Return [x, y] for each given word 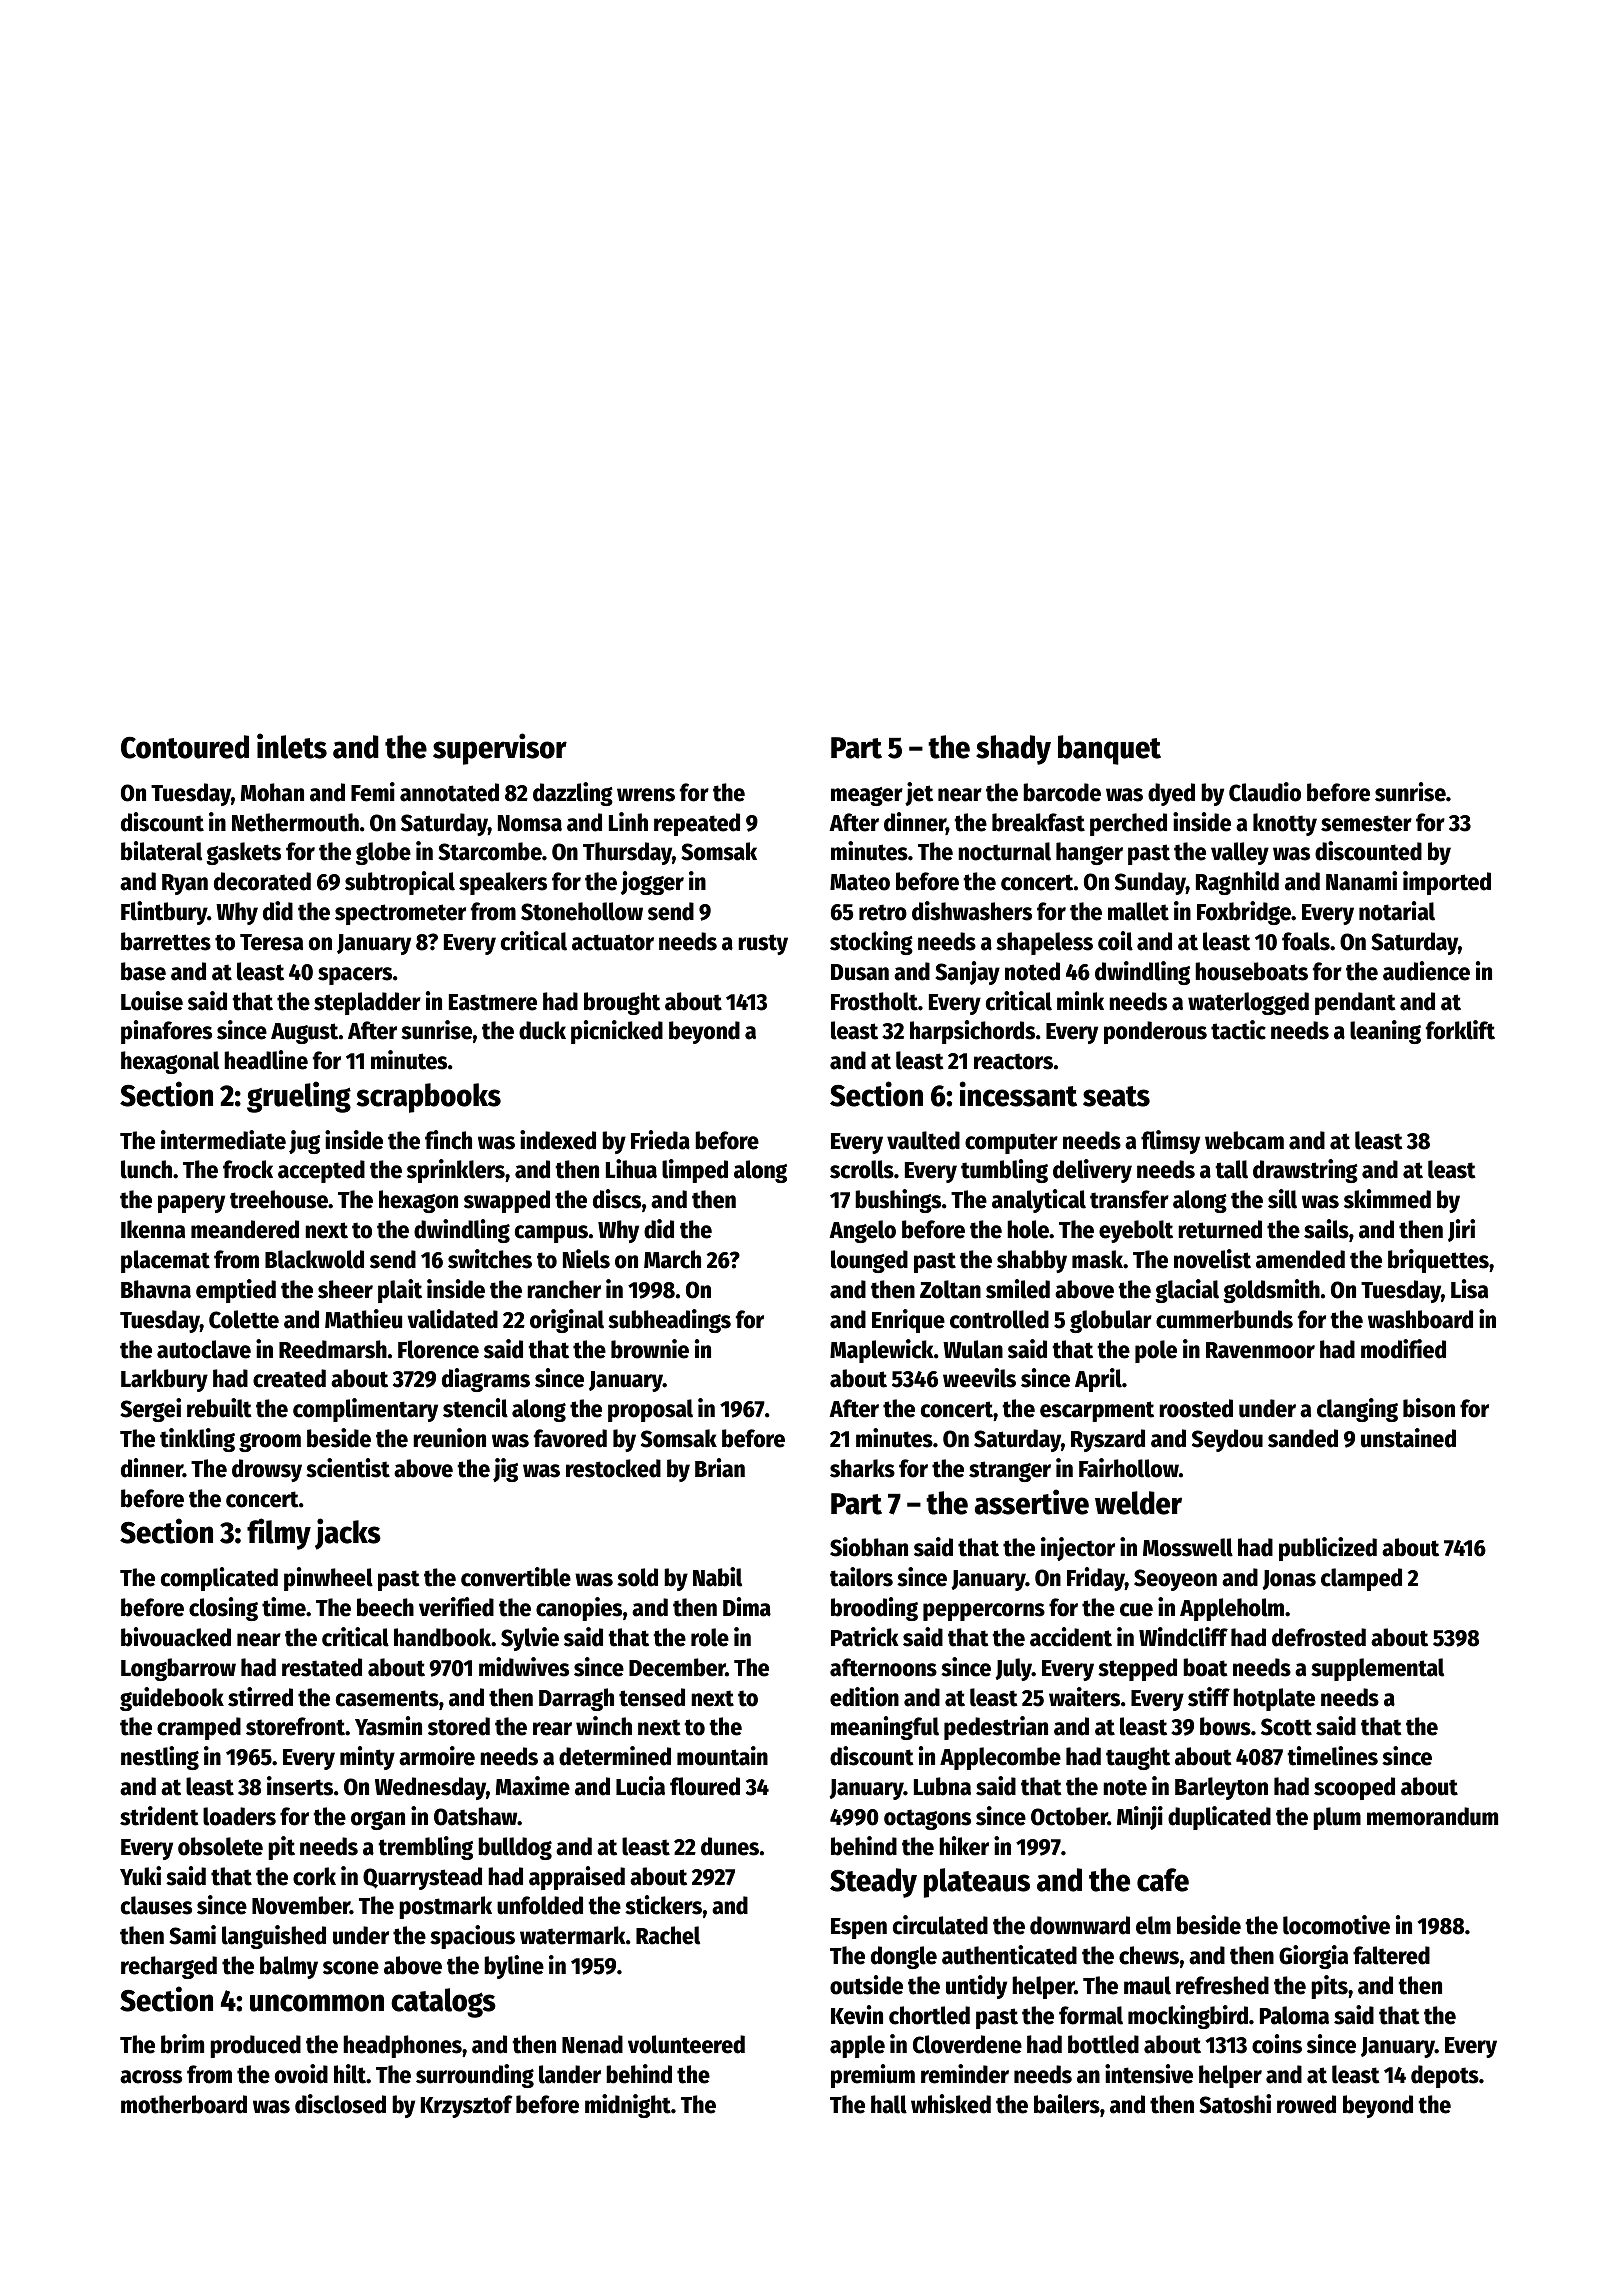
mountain [722, 1756]
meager [867, 796]
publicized [1328, 1549]
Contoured [185, 747]
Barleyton [1221, 1788]
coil [1115, 941]
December [677, 1667]
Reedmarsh [333, 1349]
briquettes [1438, 1261]
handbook [442, 1637]
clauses [156, 1905]
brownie [650, 1349]
